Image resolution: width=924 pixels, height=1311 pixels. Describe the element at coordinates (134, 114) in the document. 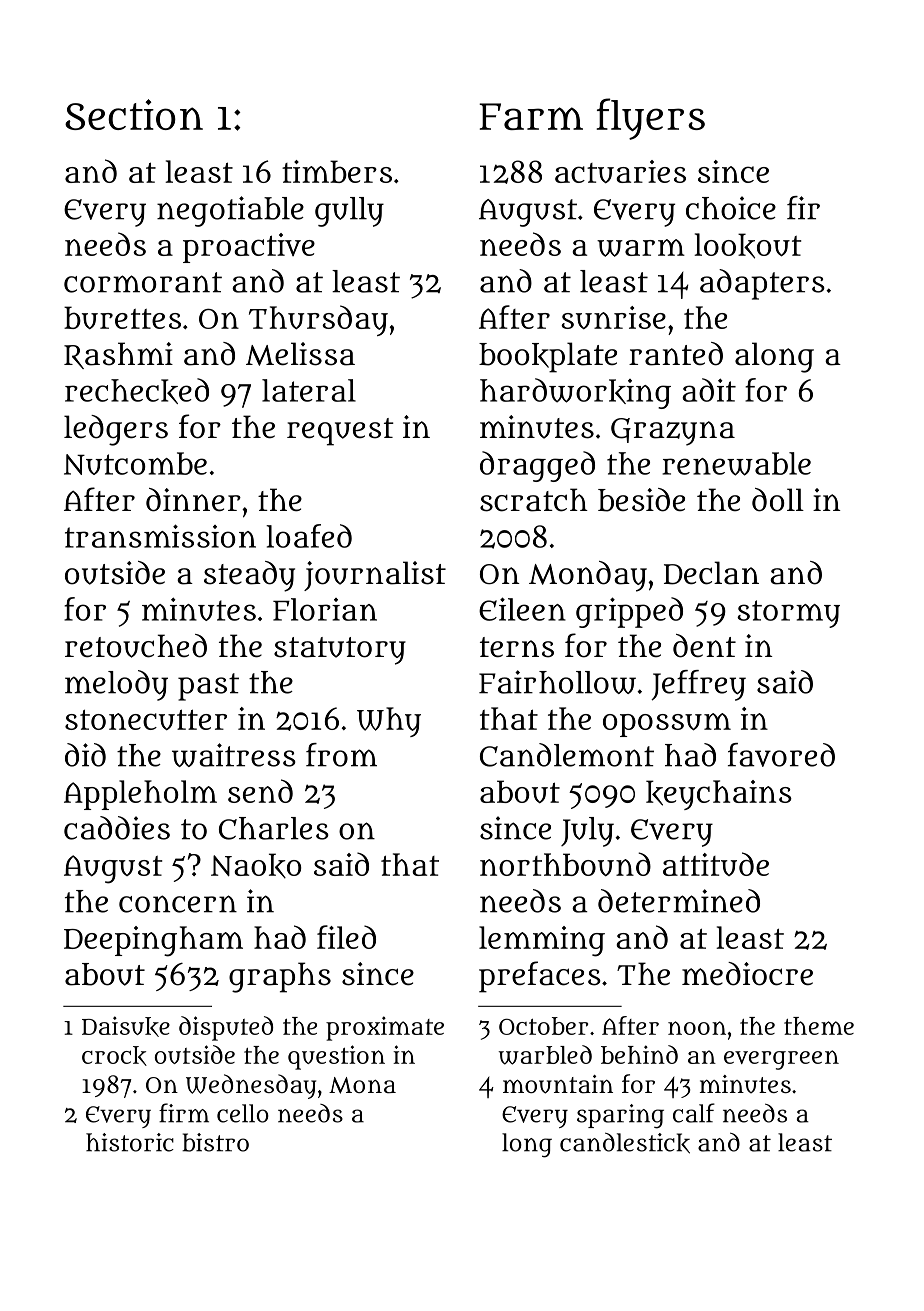

I see `Section` at that location.
